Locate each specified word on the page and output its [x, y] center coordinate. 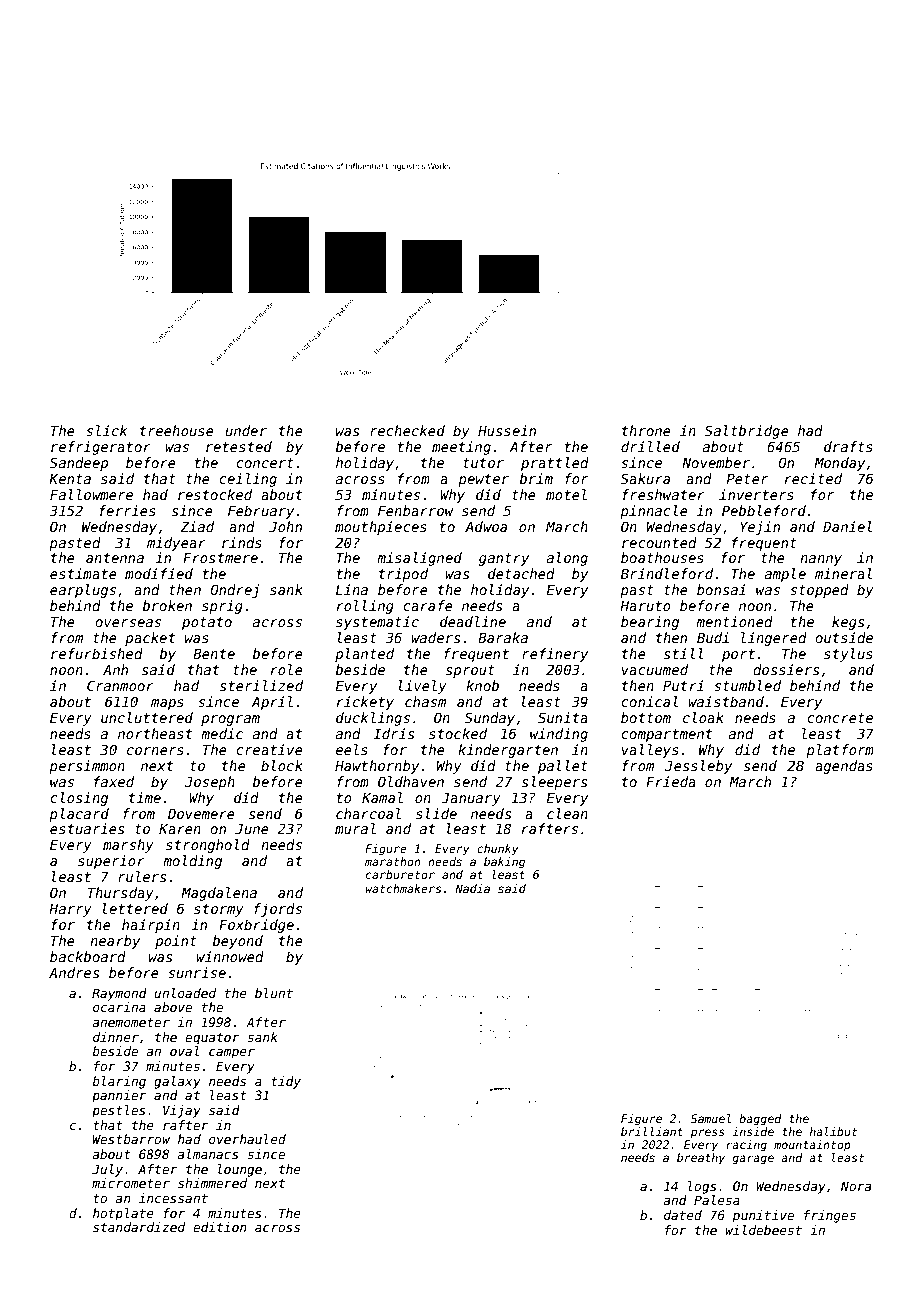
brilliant [652, 1131]
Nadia [472, 888]
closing [79, 799]
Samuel [711, 1118]
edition [220, 1227]
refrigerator [101, 448]
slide [436, 813]
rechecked [407, 430]
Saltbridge [747, 432]
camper [232, 1054]
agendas [844, 767]
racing [746, 1146]
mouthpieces [381, 528]
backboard [88, 956]
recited [813, 478]
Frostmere [220, 557]
